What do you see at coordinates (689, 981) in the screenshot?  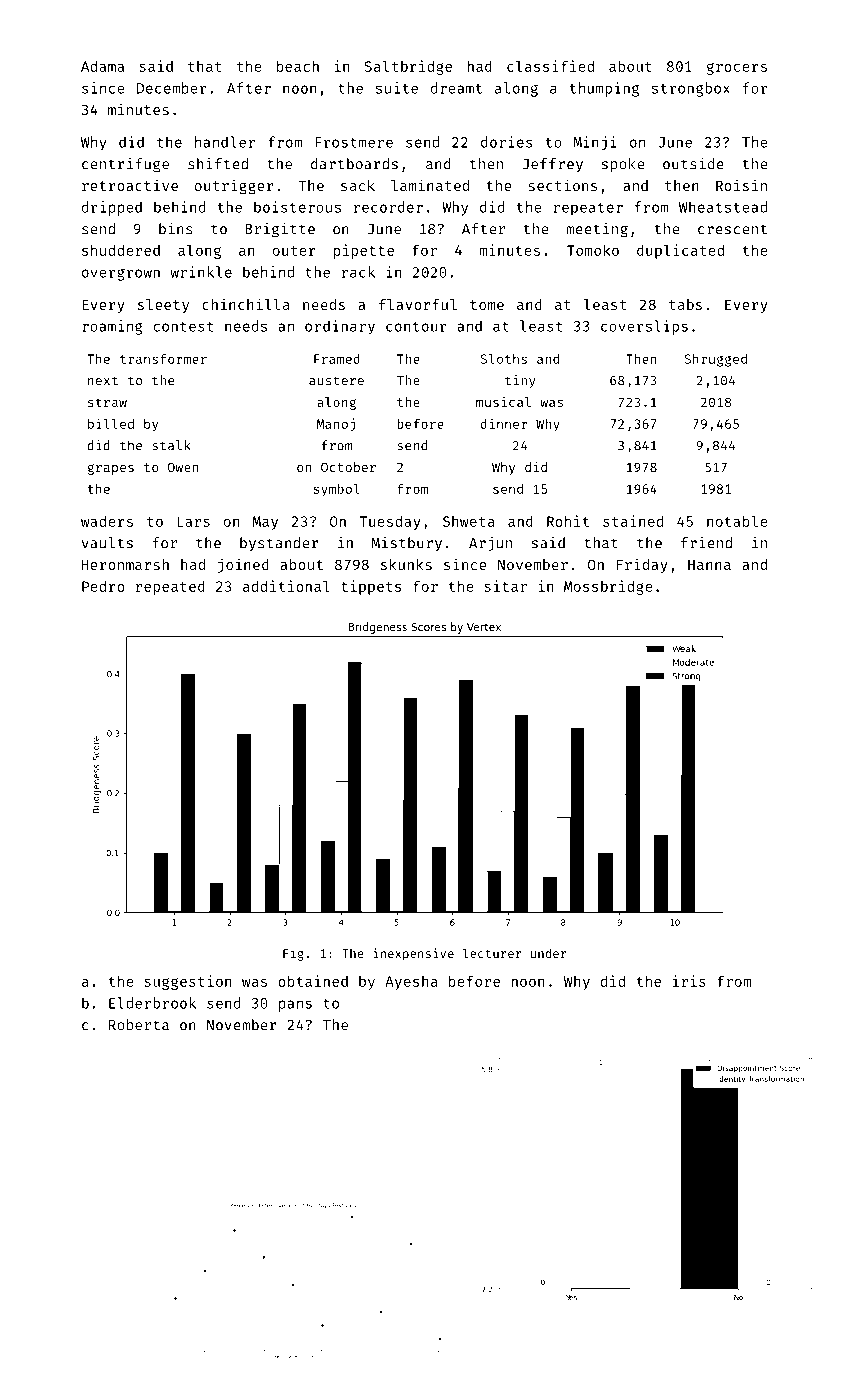 I see `iris` at bounding box center [689, 981].
